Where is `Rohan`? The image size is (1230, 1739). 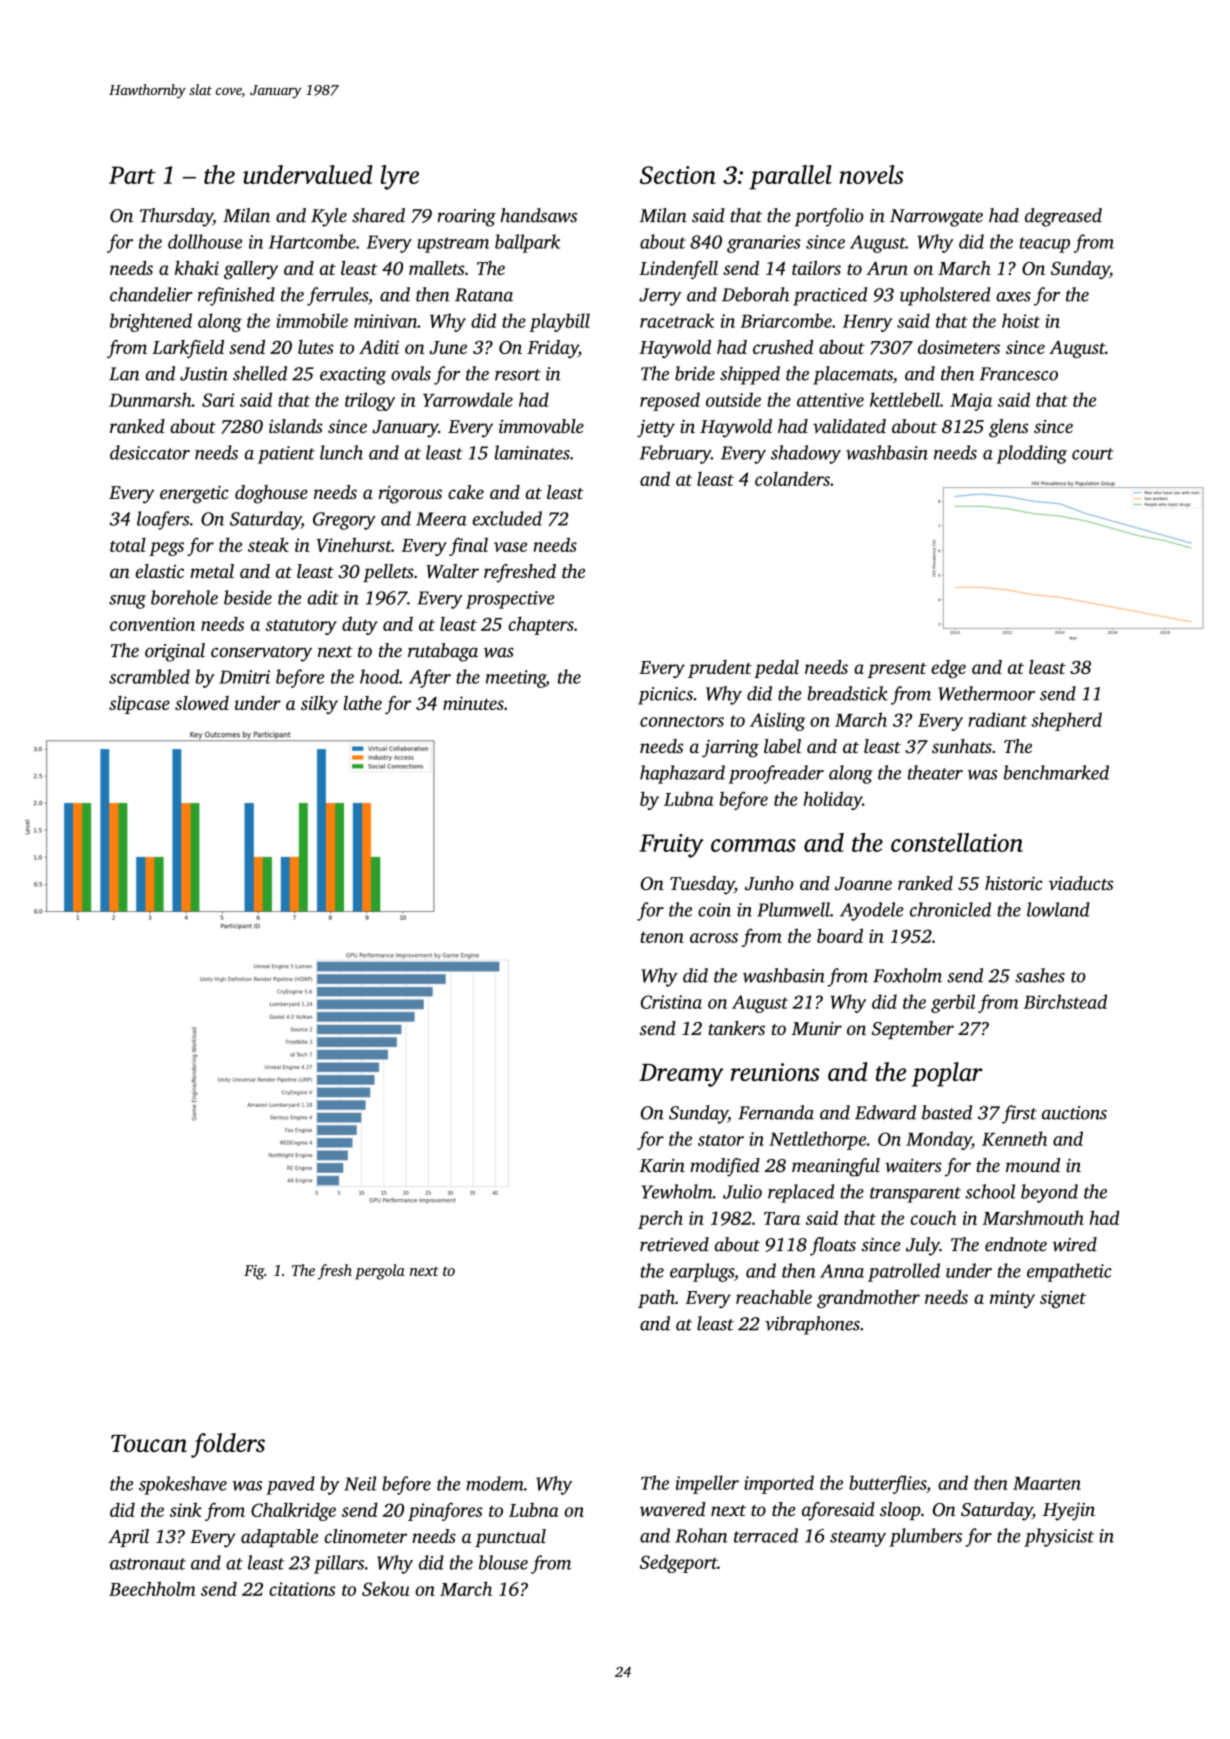
Rohan is located at coordinates (701, 1535).
